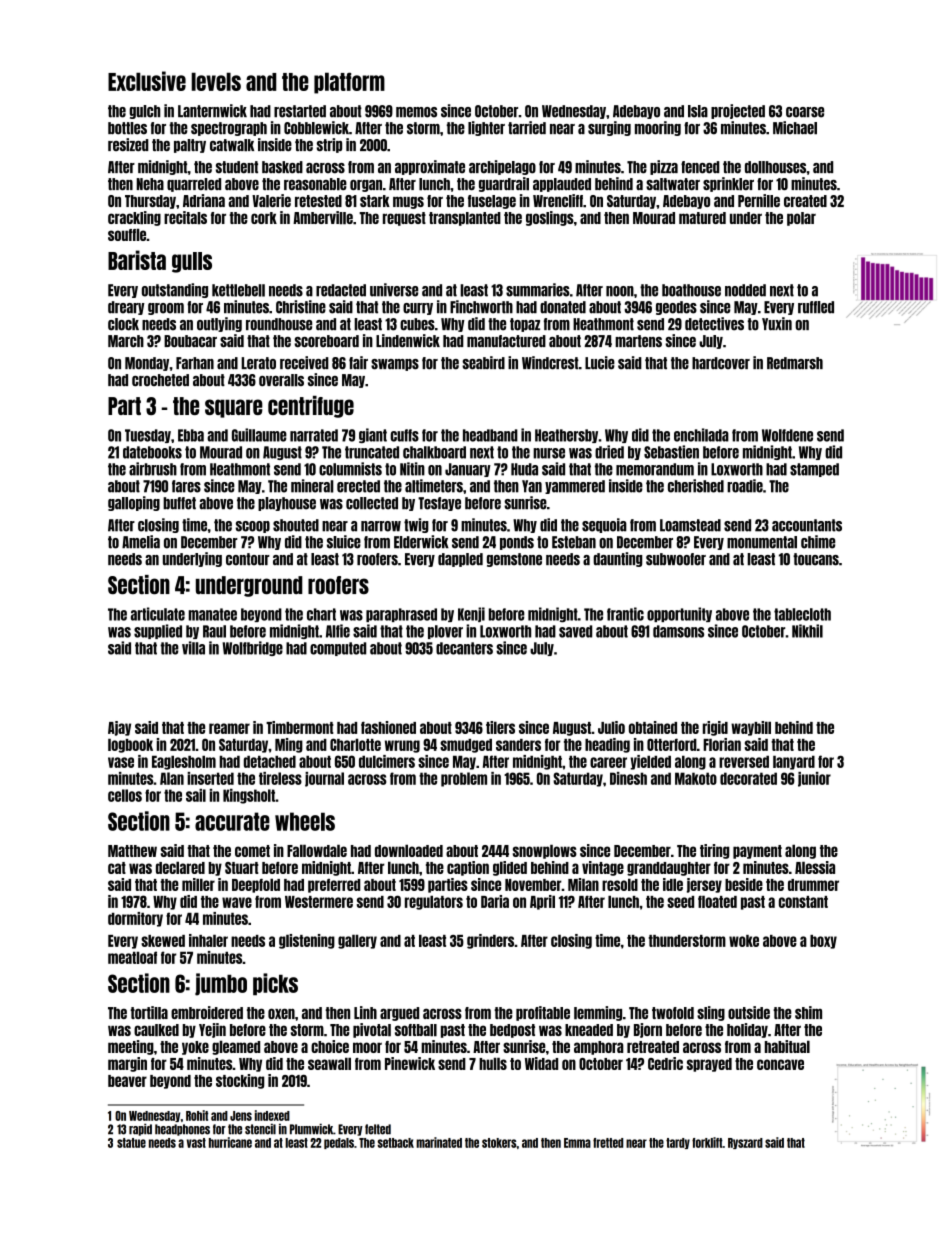 The width and height of the image is (952, 1233). What do you see at coordinates (430, 167) in the image?
I see `approximate` at bounding box center [430, 167].
